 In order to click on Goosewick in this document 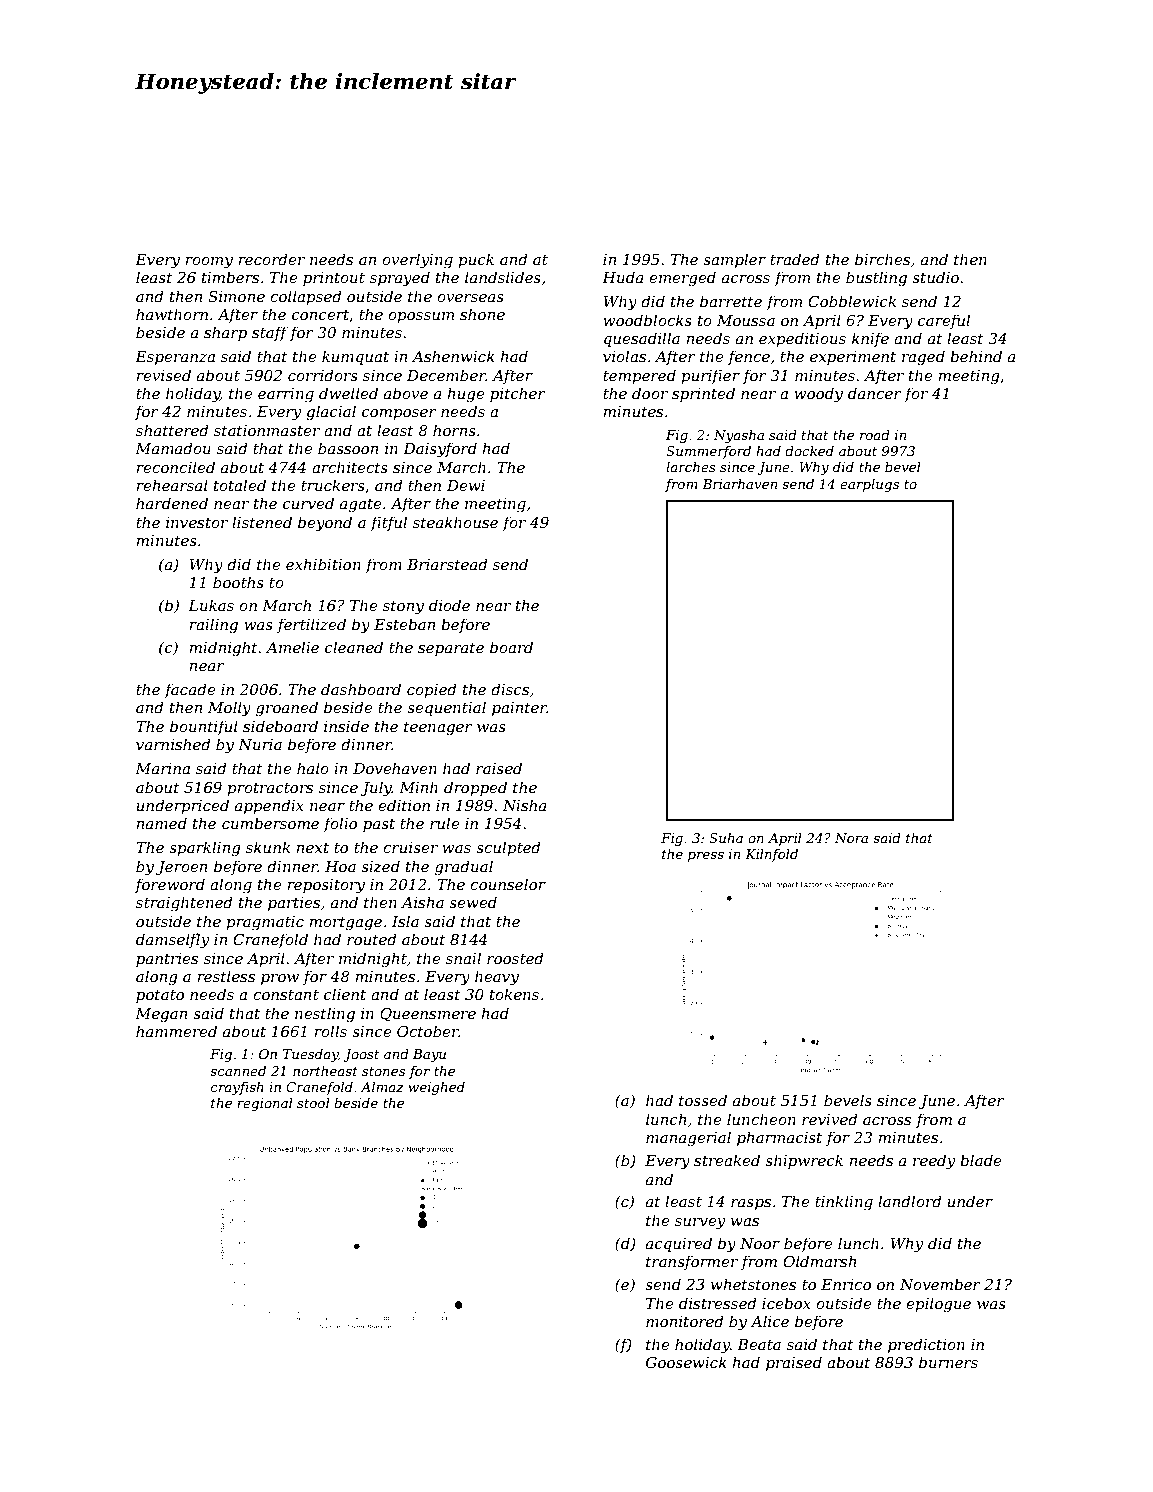, I will do `click(686, 1362)`.
